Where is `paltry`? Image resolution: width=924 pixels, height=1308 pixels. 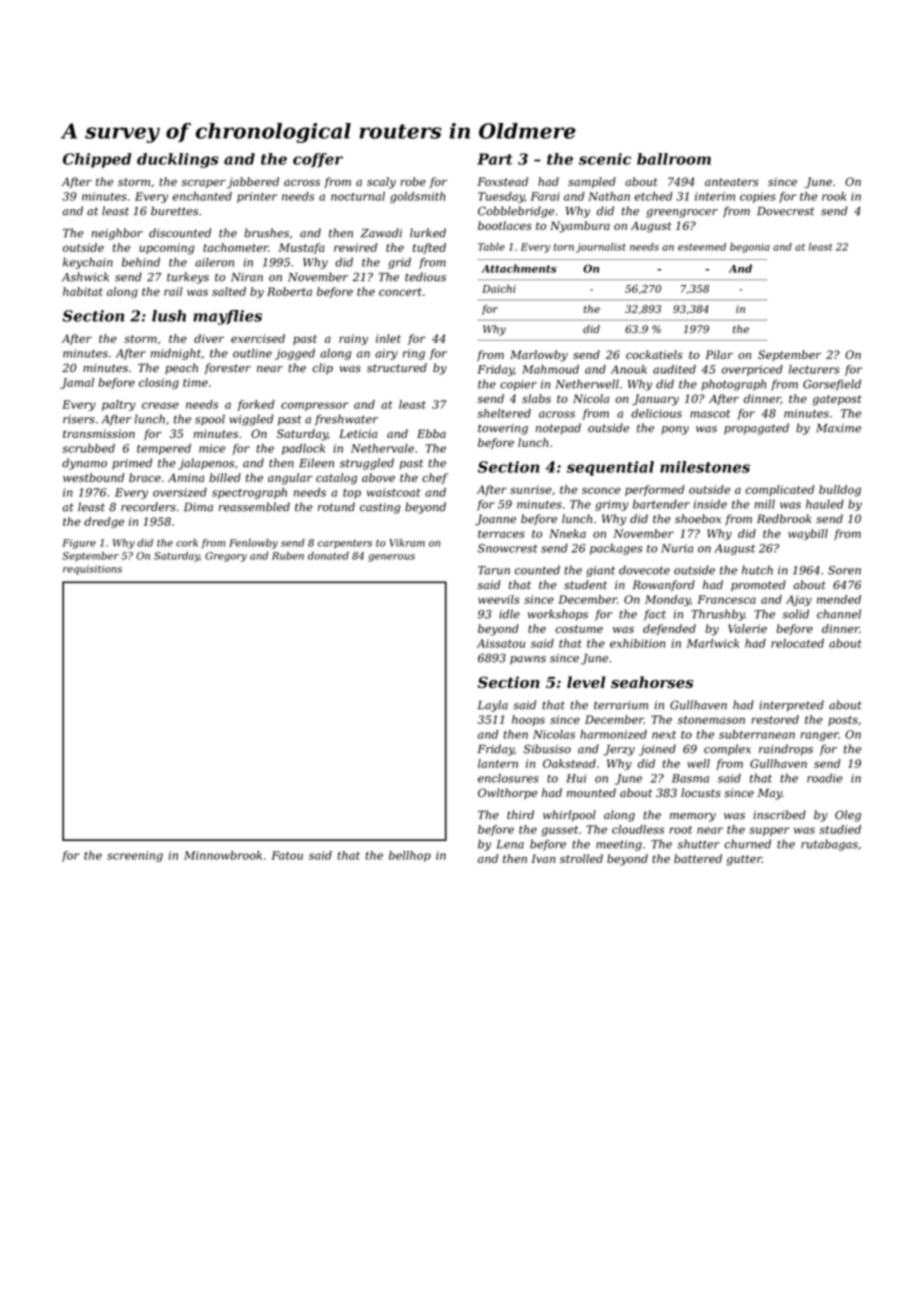 paltry is located at coordinates (119, 405).
